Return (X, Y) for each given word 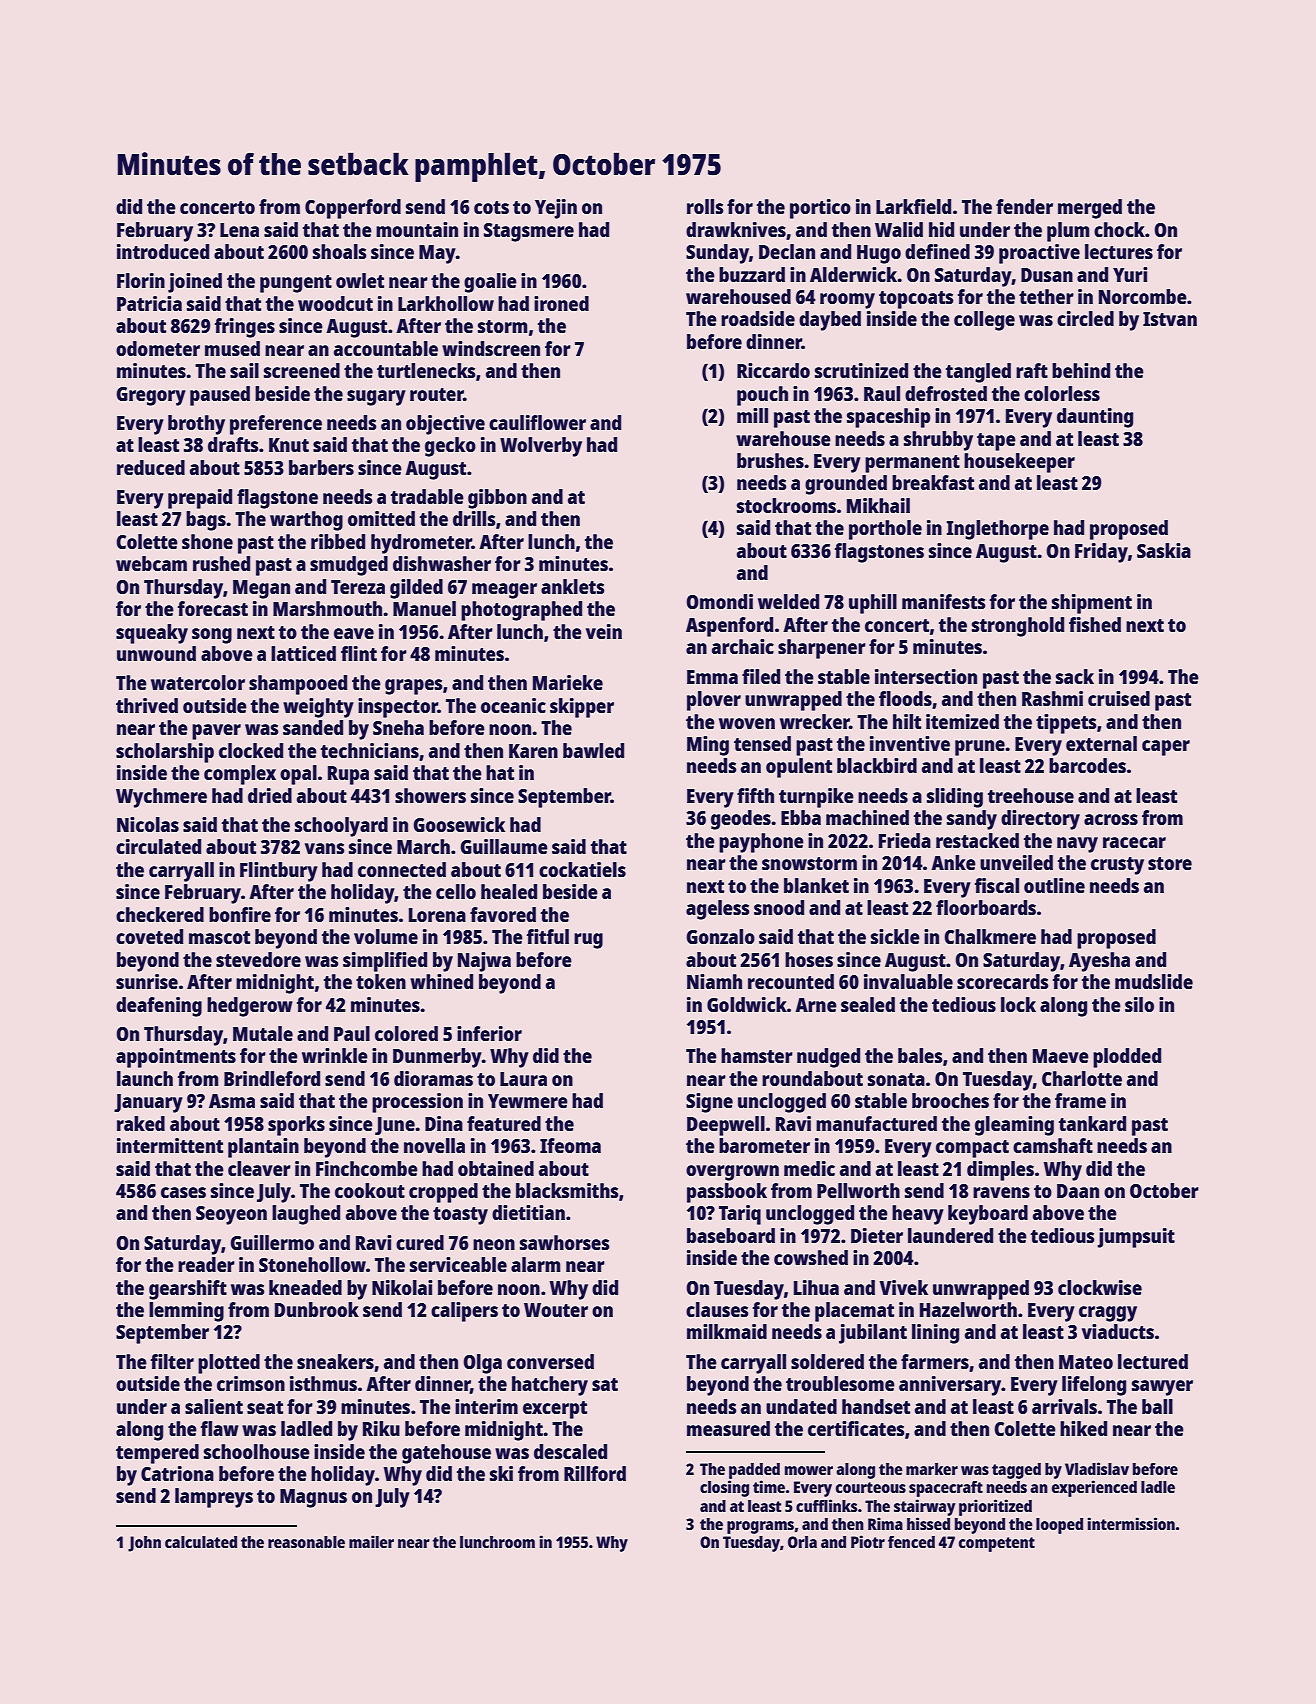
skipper (582, 708)
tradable (427, 496)
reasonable (306, 1542)
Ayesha (1099, 962)
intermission (1131, 1523)
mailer (371, 1541)
